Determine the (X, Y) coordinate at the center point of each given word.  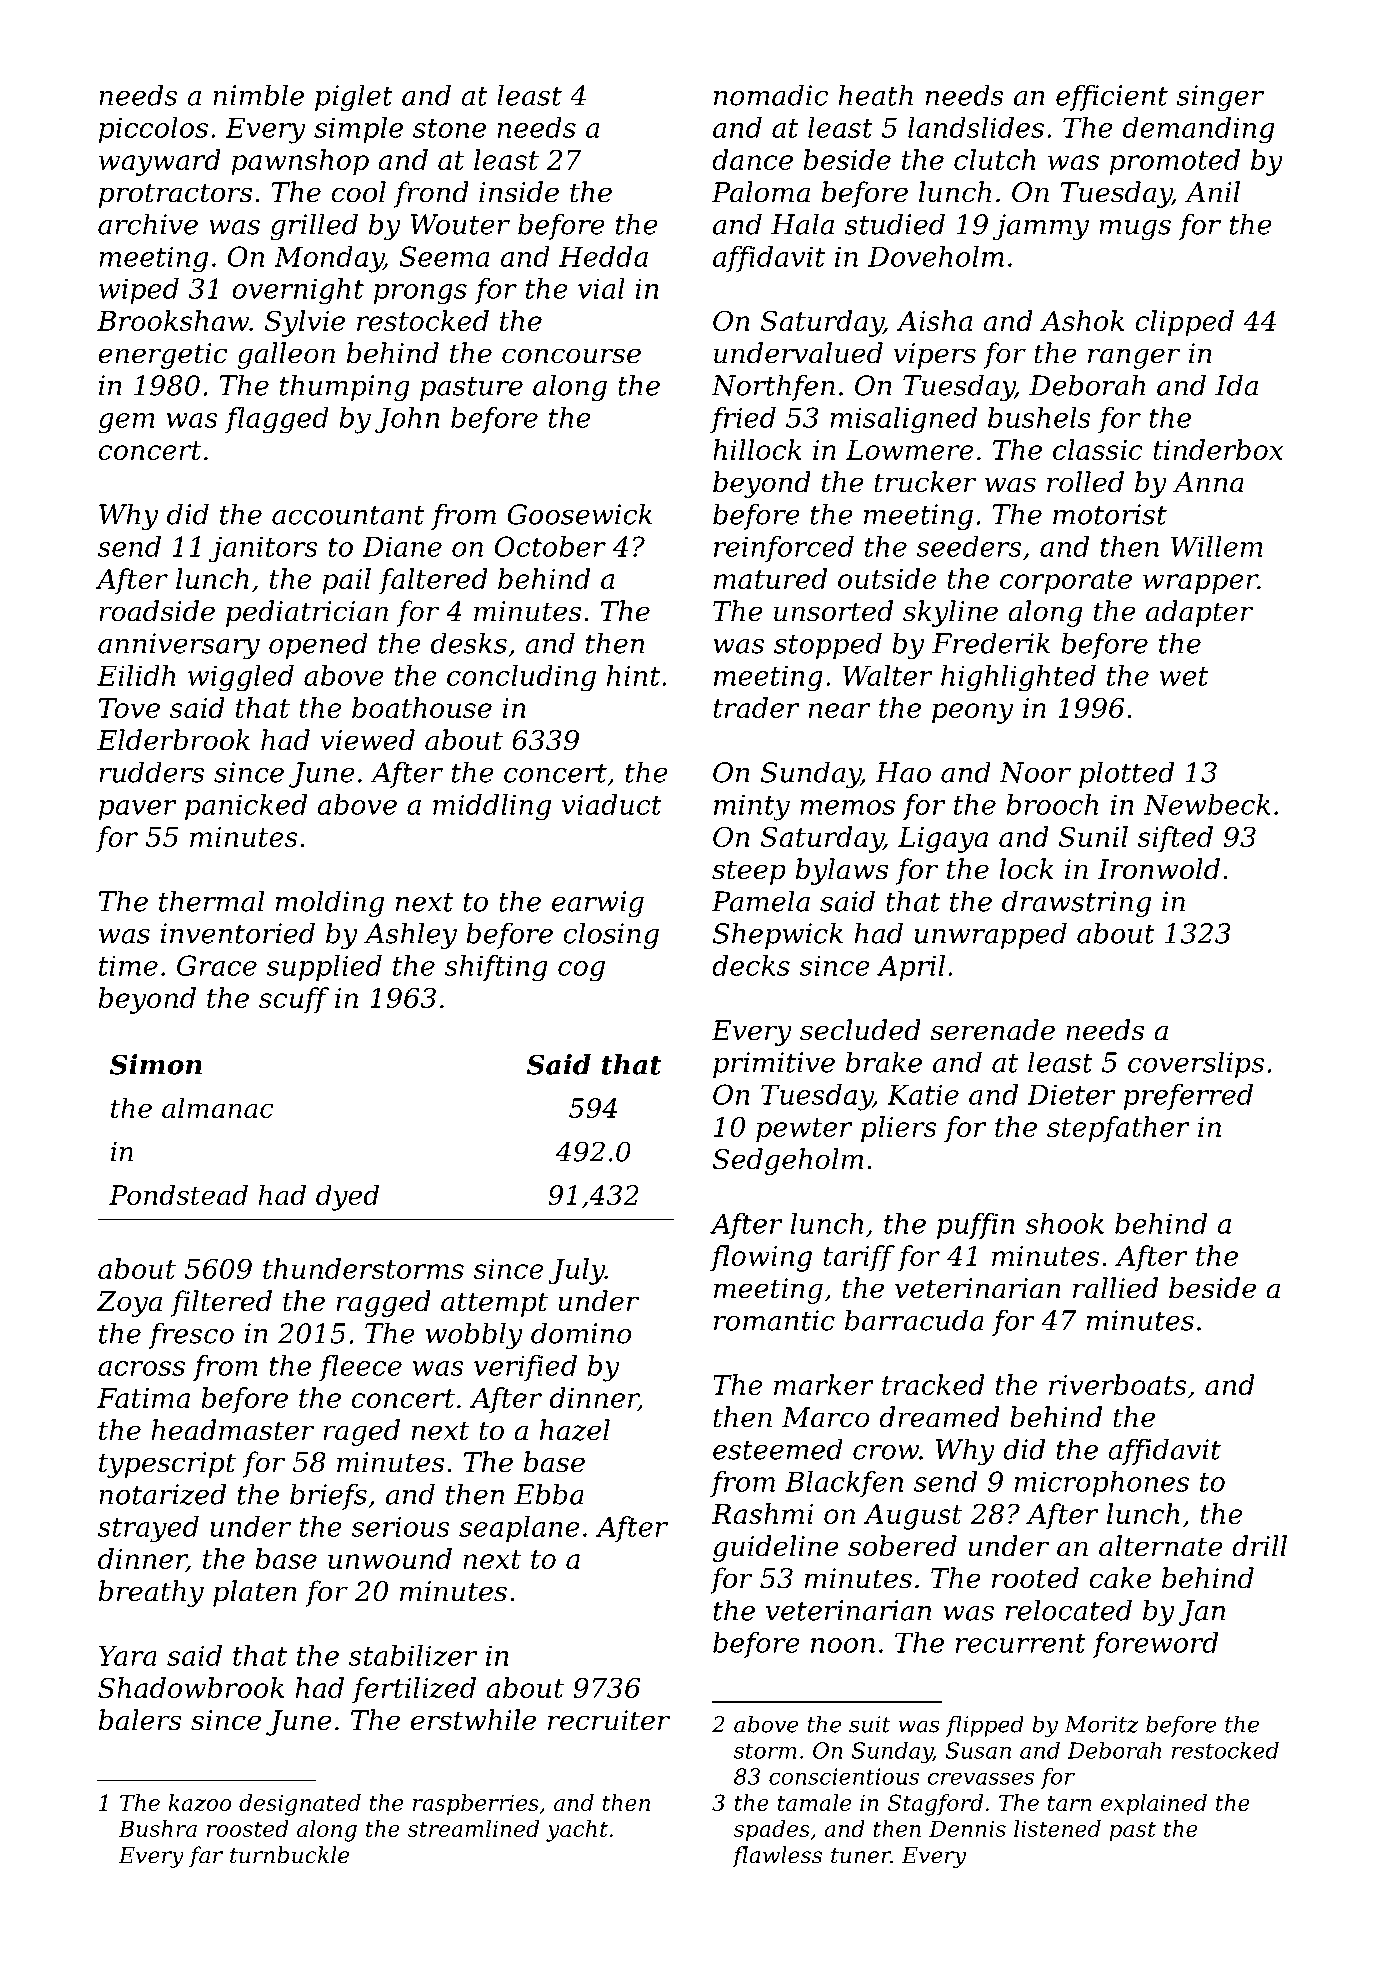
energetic (163, 356)
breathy (151, 1593)
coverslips (1196, 1064)
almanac (218, 1107)
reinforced (784, 549)
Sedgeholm (788, 1161)
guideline (776, 1548)
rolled (1085, 482)
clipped (1184, 323)
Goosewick (580, 514)
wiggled (241, 678)
